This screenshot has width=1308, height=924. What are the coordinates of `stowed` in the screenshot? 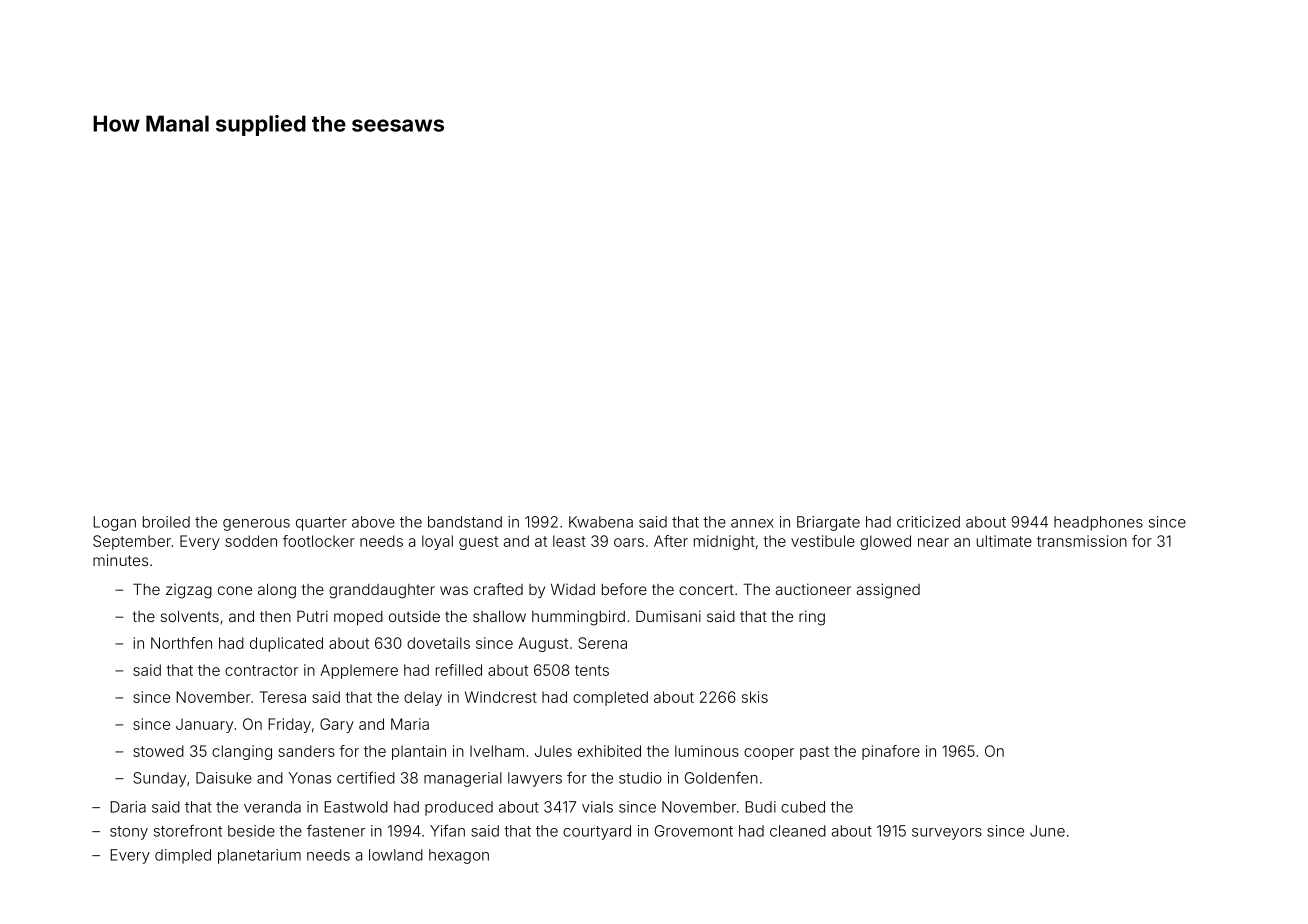 It's located at (158, 751).
